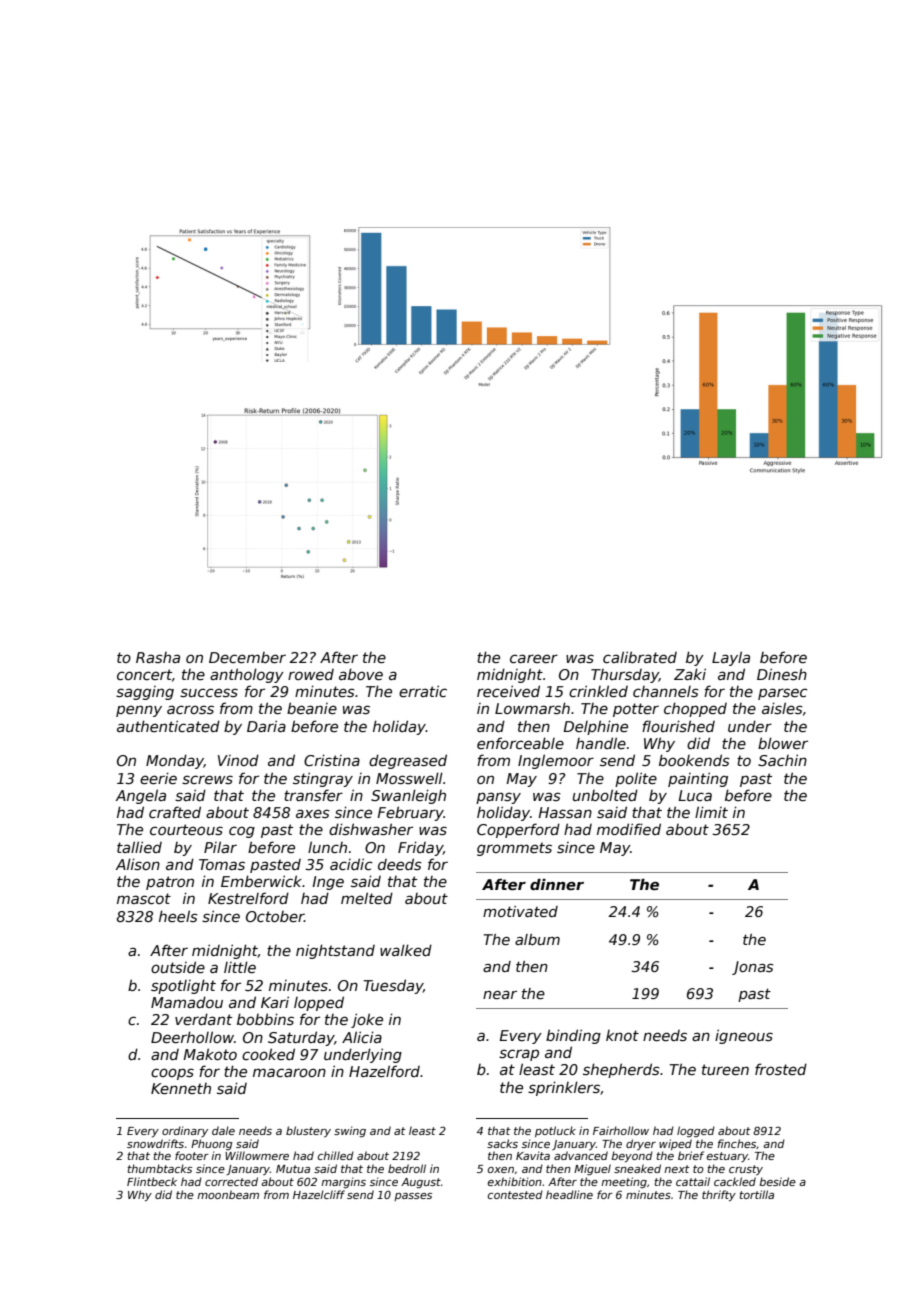  What do you see at coordinates (736, 1143) in the screenshot?
I see `finches` at bounding box center [736, 1143].
